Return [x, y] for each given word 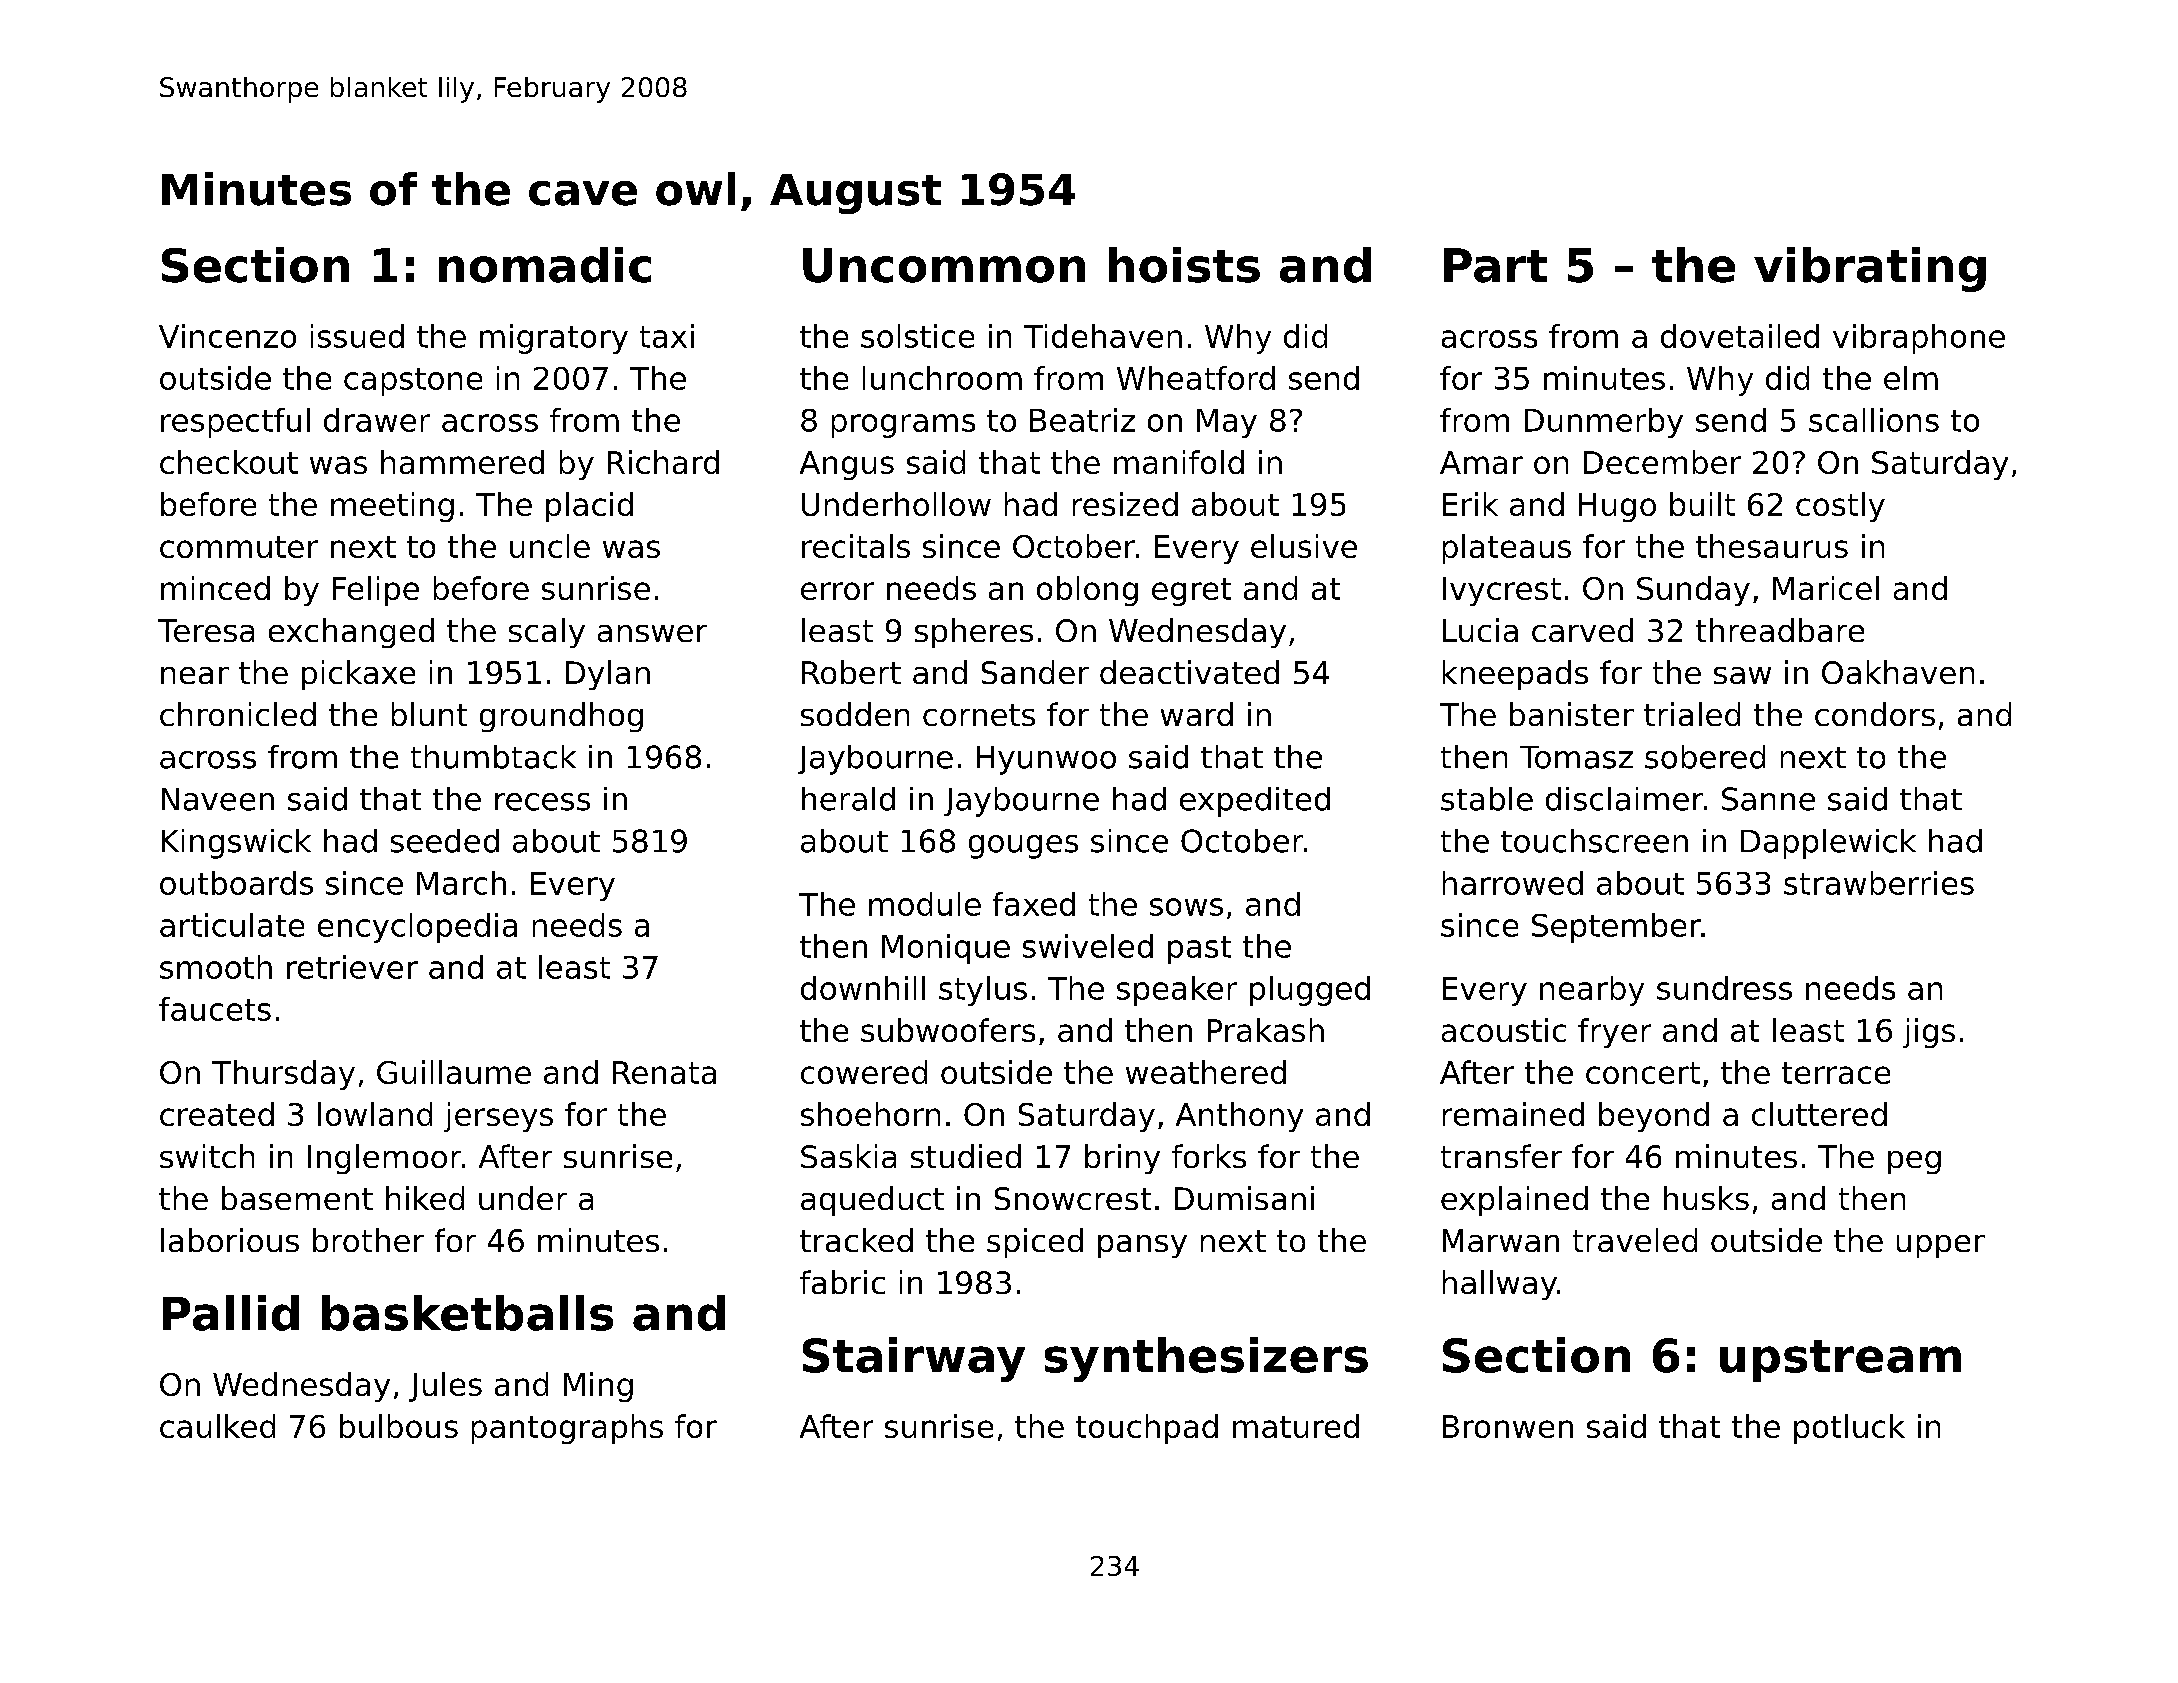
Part [1495, 265]
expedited [1255, 802]
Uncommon [944, 265]
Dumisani [1244, 1198]
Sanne [1768, 799]
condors [1875, 714]
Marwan [1501, 1240]
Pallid [231, 1313]
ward [1197, 714]
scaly [547, 633]
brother [368, 1240]
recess [542, 802]
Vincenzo [227, 336]
